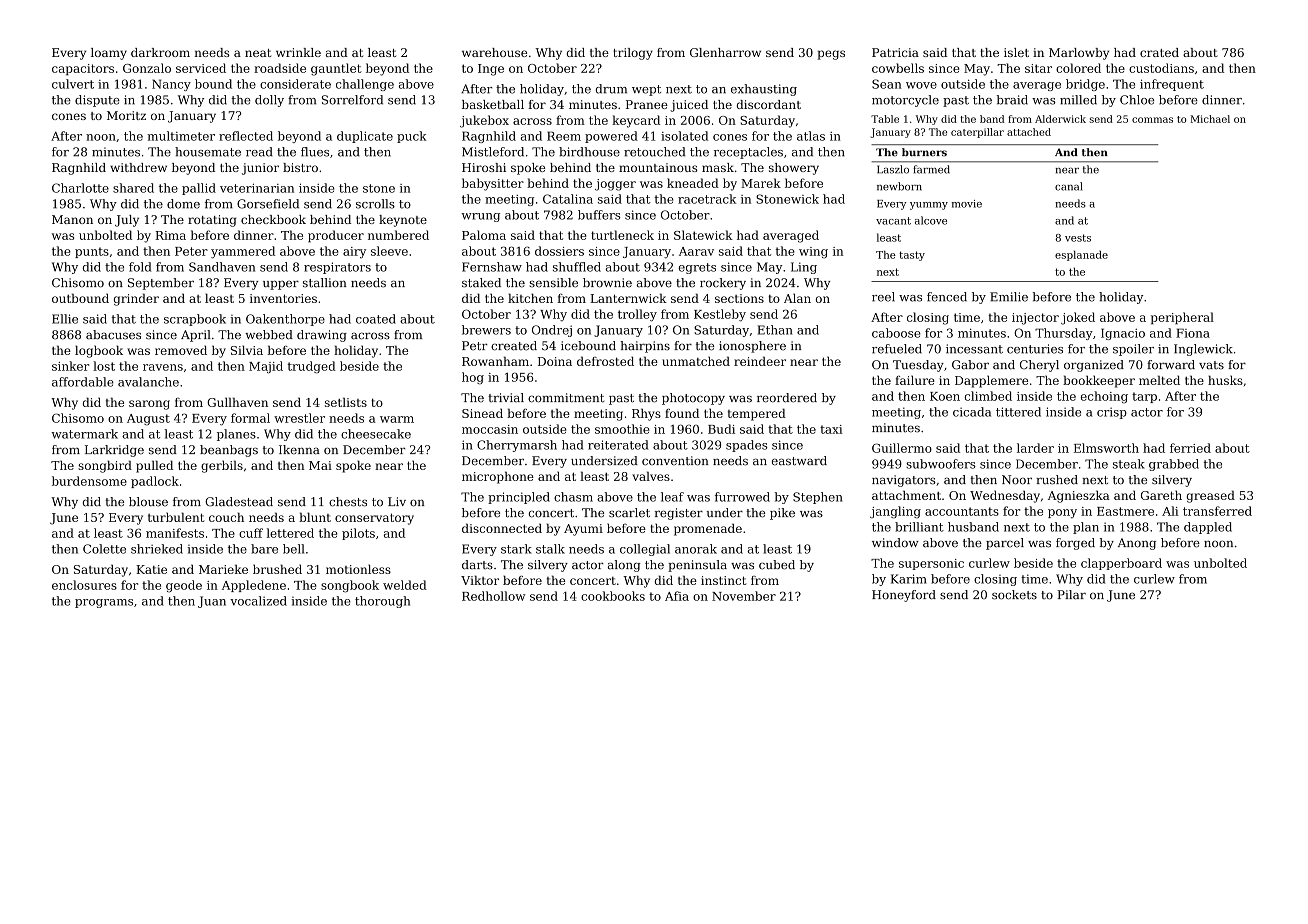 The height and width of the page is (924, 1308). I want to click on Marlowby, so click(1079, 54).
